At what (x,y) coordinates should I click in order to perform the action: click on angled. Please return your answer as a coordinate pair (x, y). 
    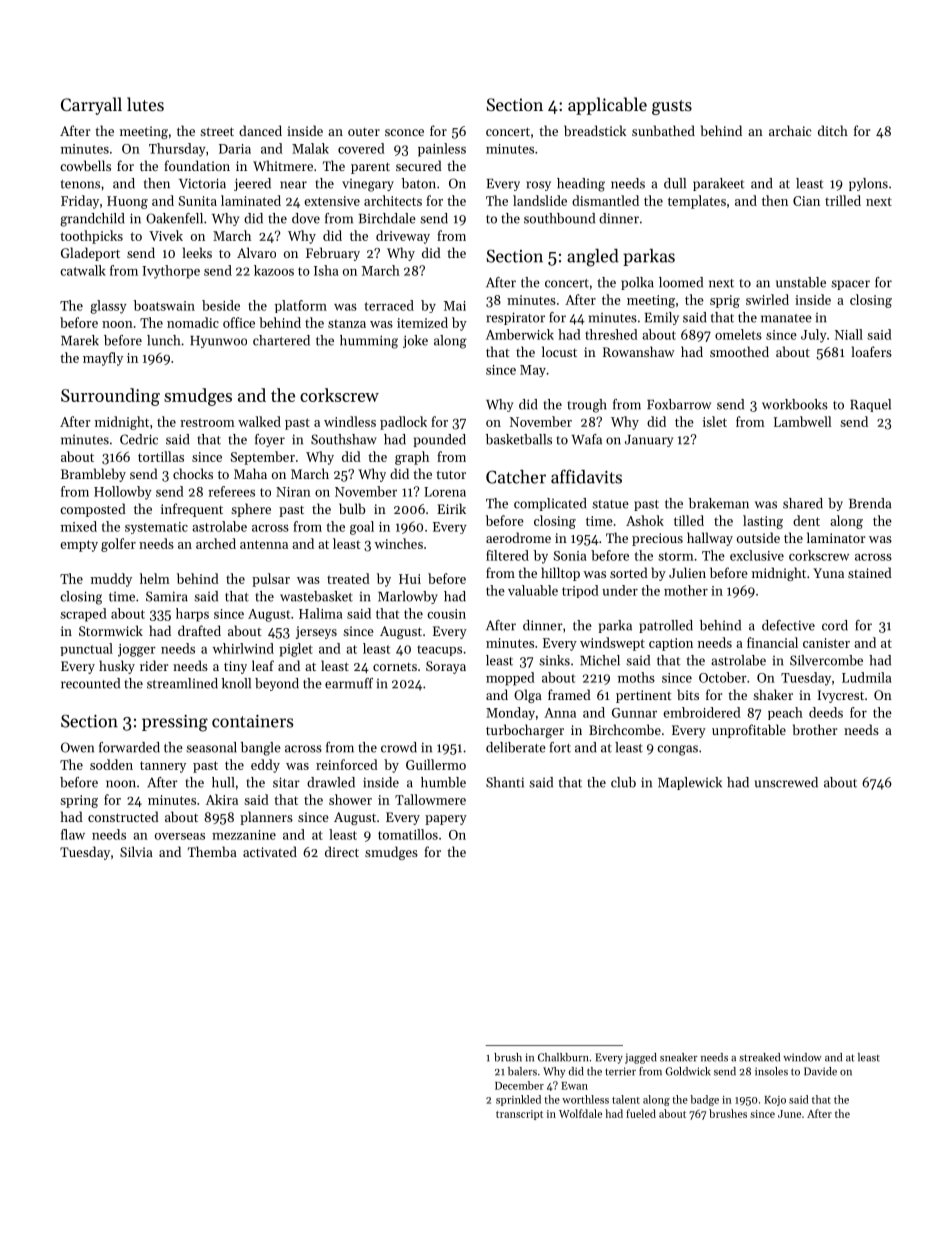
    Looking at the image, I should click on (592, 258).
